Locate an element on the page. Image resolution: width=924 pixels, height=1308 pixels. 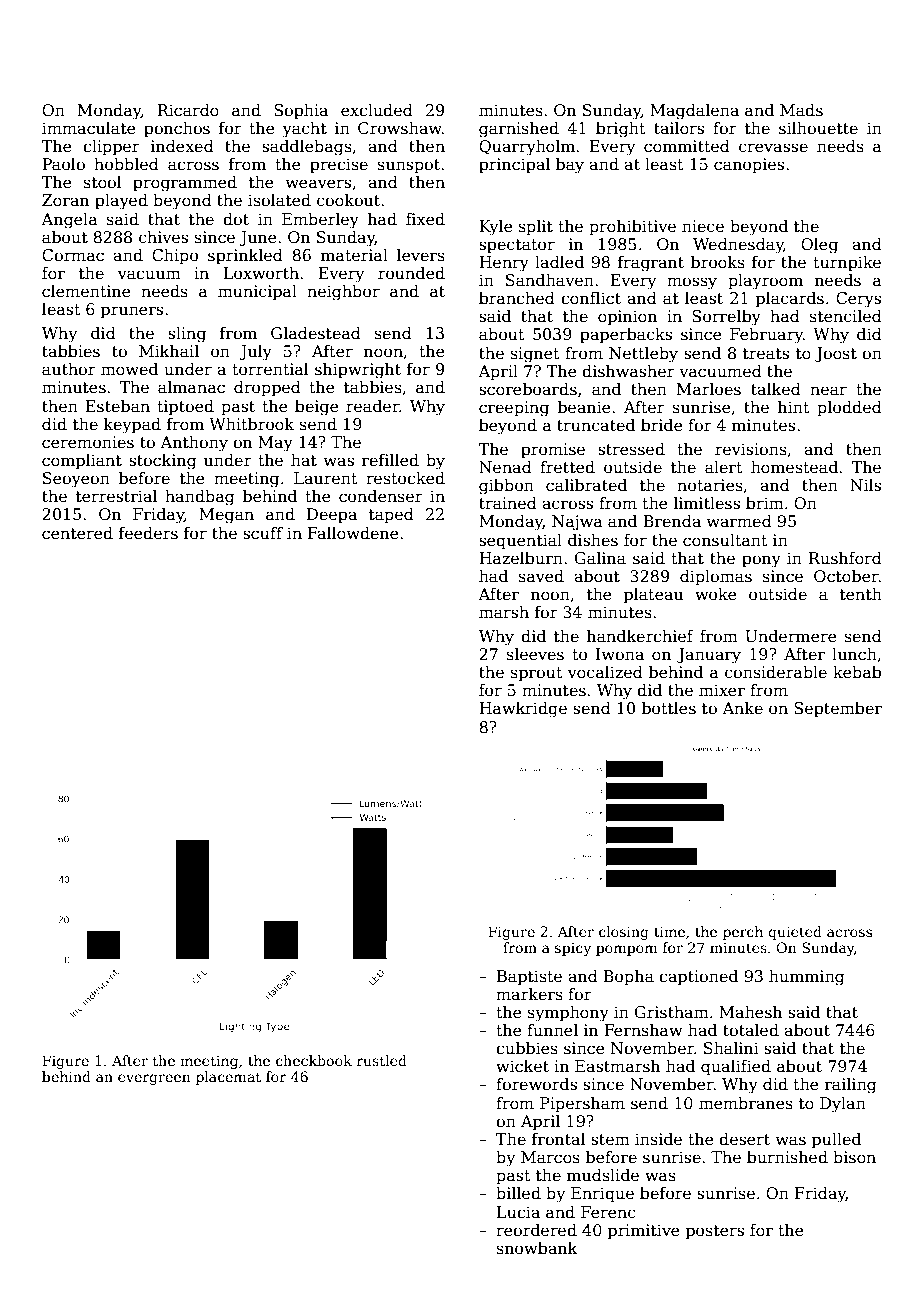
Mads is located at coordinates (801, 110).
